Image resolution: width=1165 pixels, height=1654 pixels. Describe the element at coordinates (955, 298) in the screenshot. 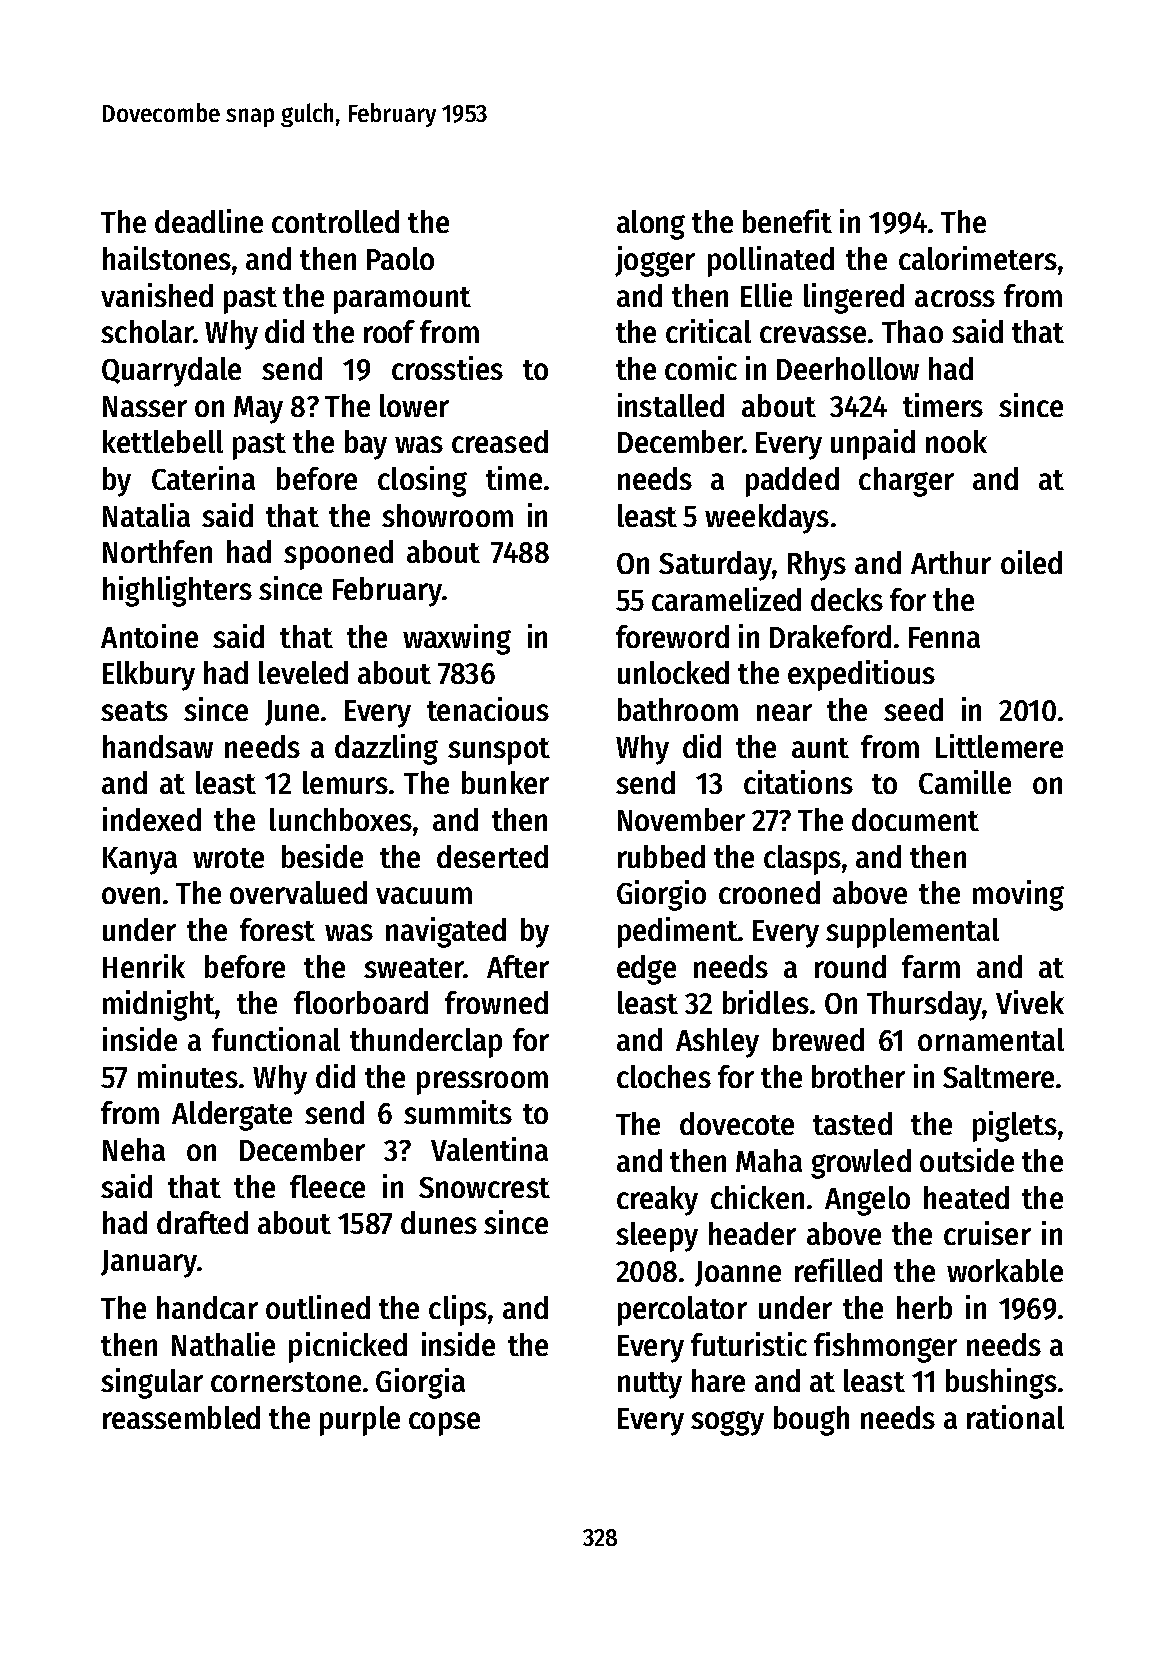

I see `across` at that location.
